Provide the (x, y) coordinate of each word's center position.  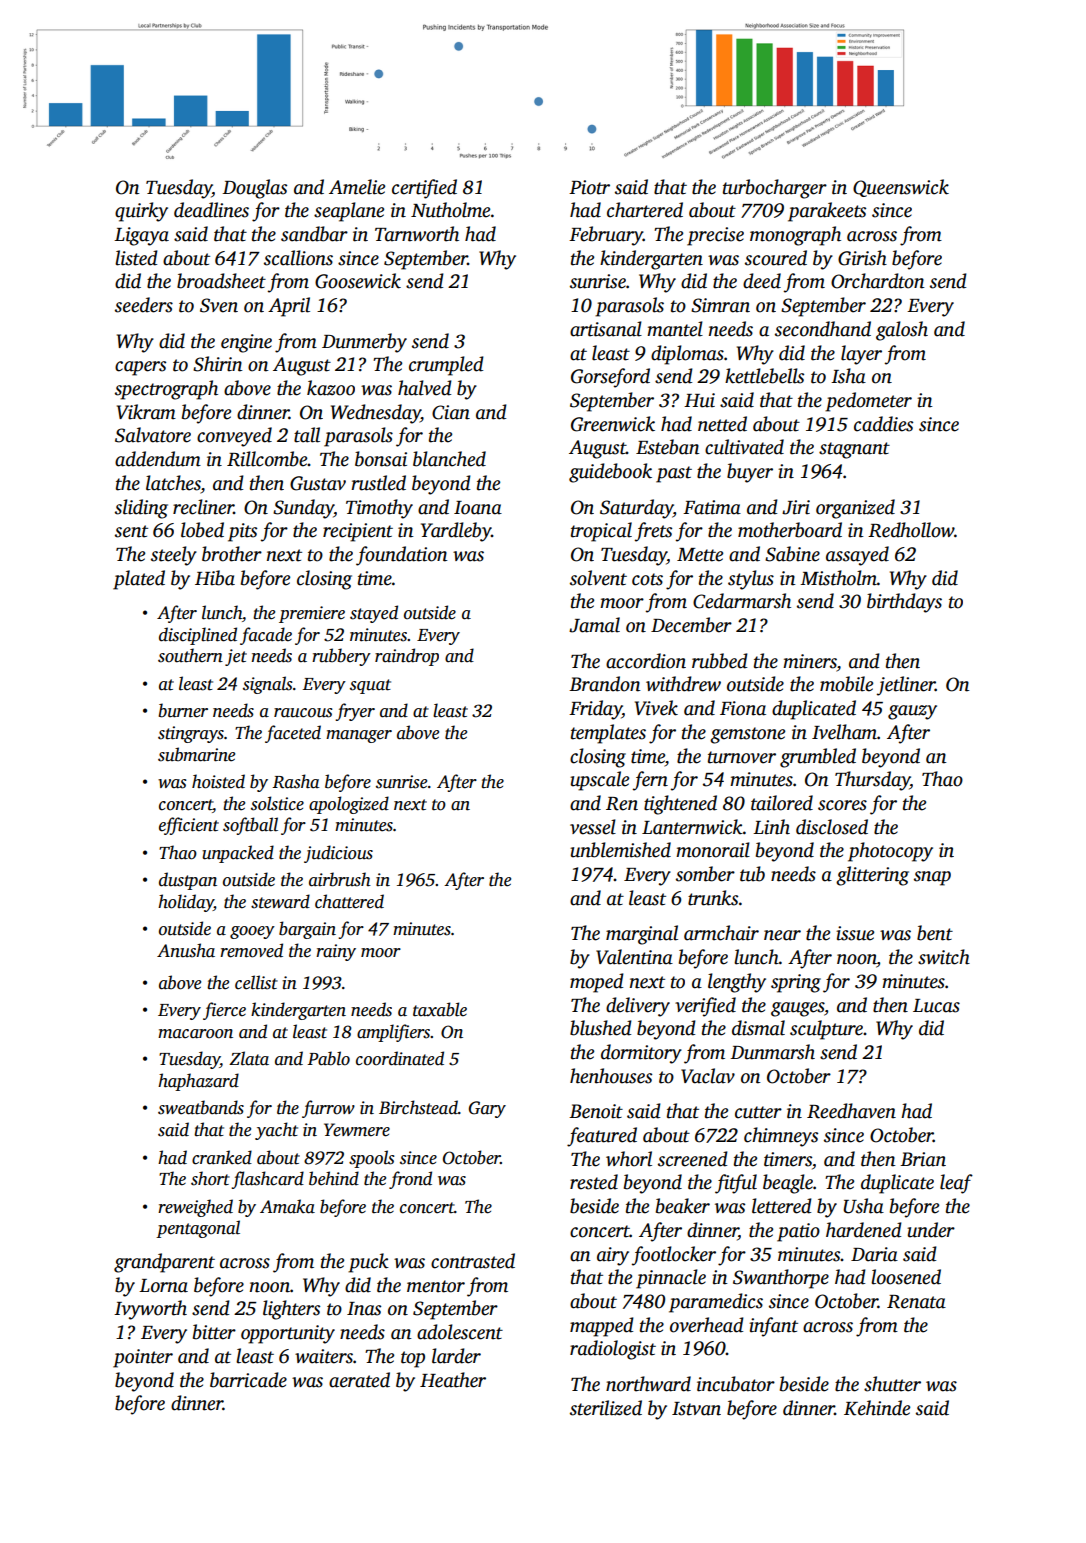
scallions (298, 258)
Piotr (589, 187)
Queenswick (901, 188)
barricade (248, 1380)
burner (183, 710)
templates (608, 734)
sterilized (606, 1408)
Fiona (743, 708)
